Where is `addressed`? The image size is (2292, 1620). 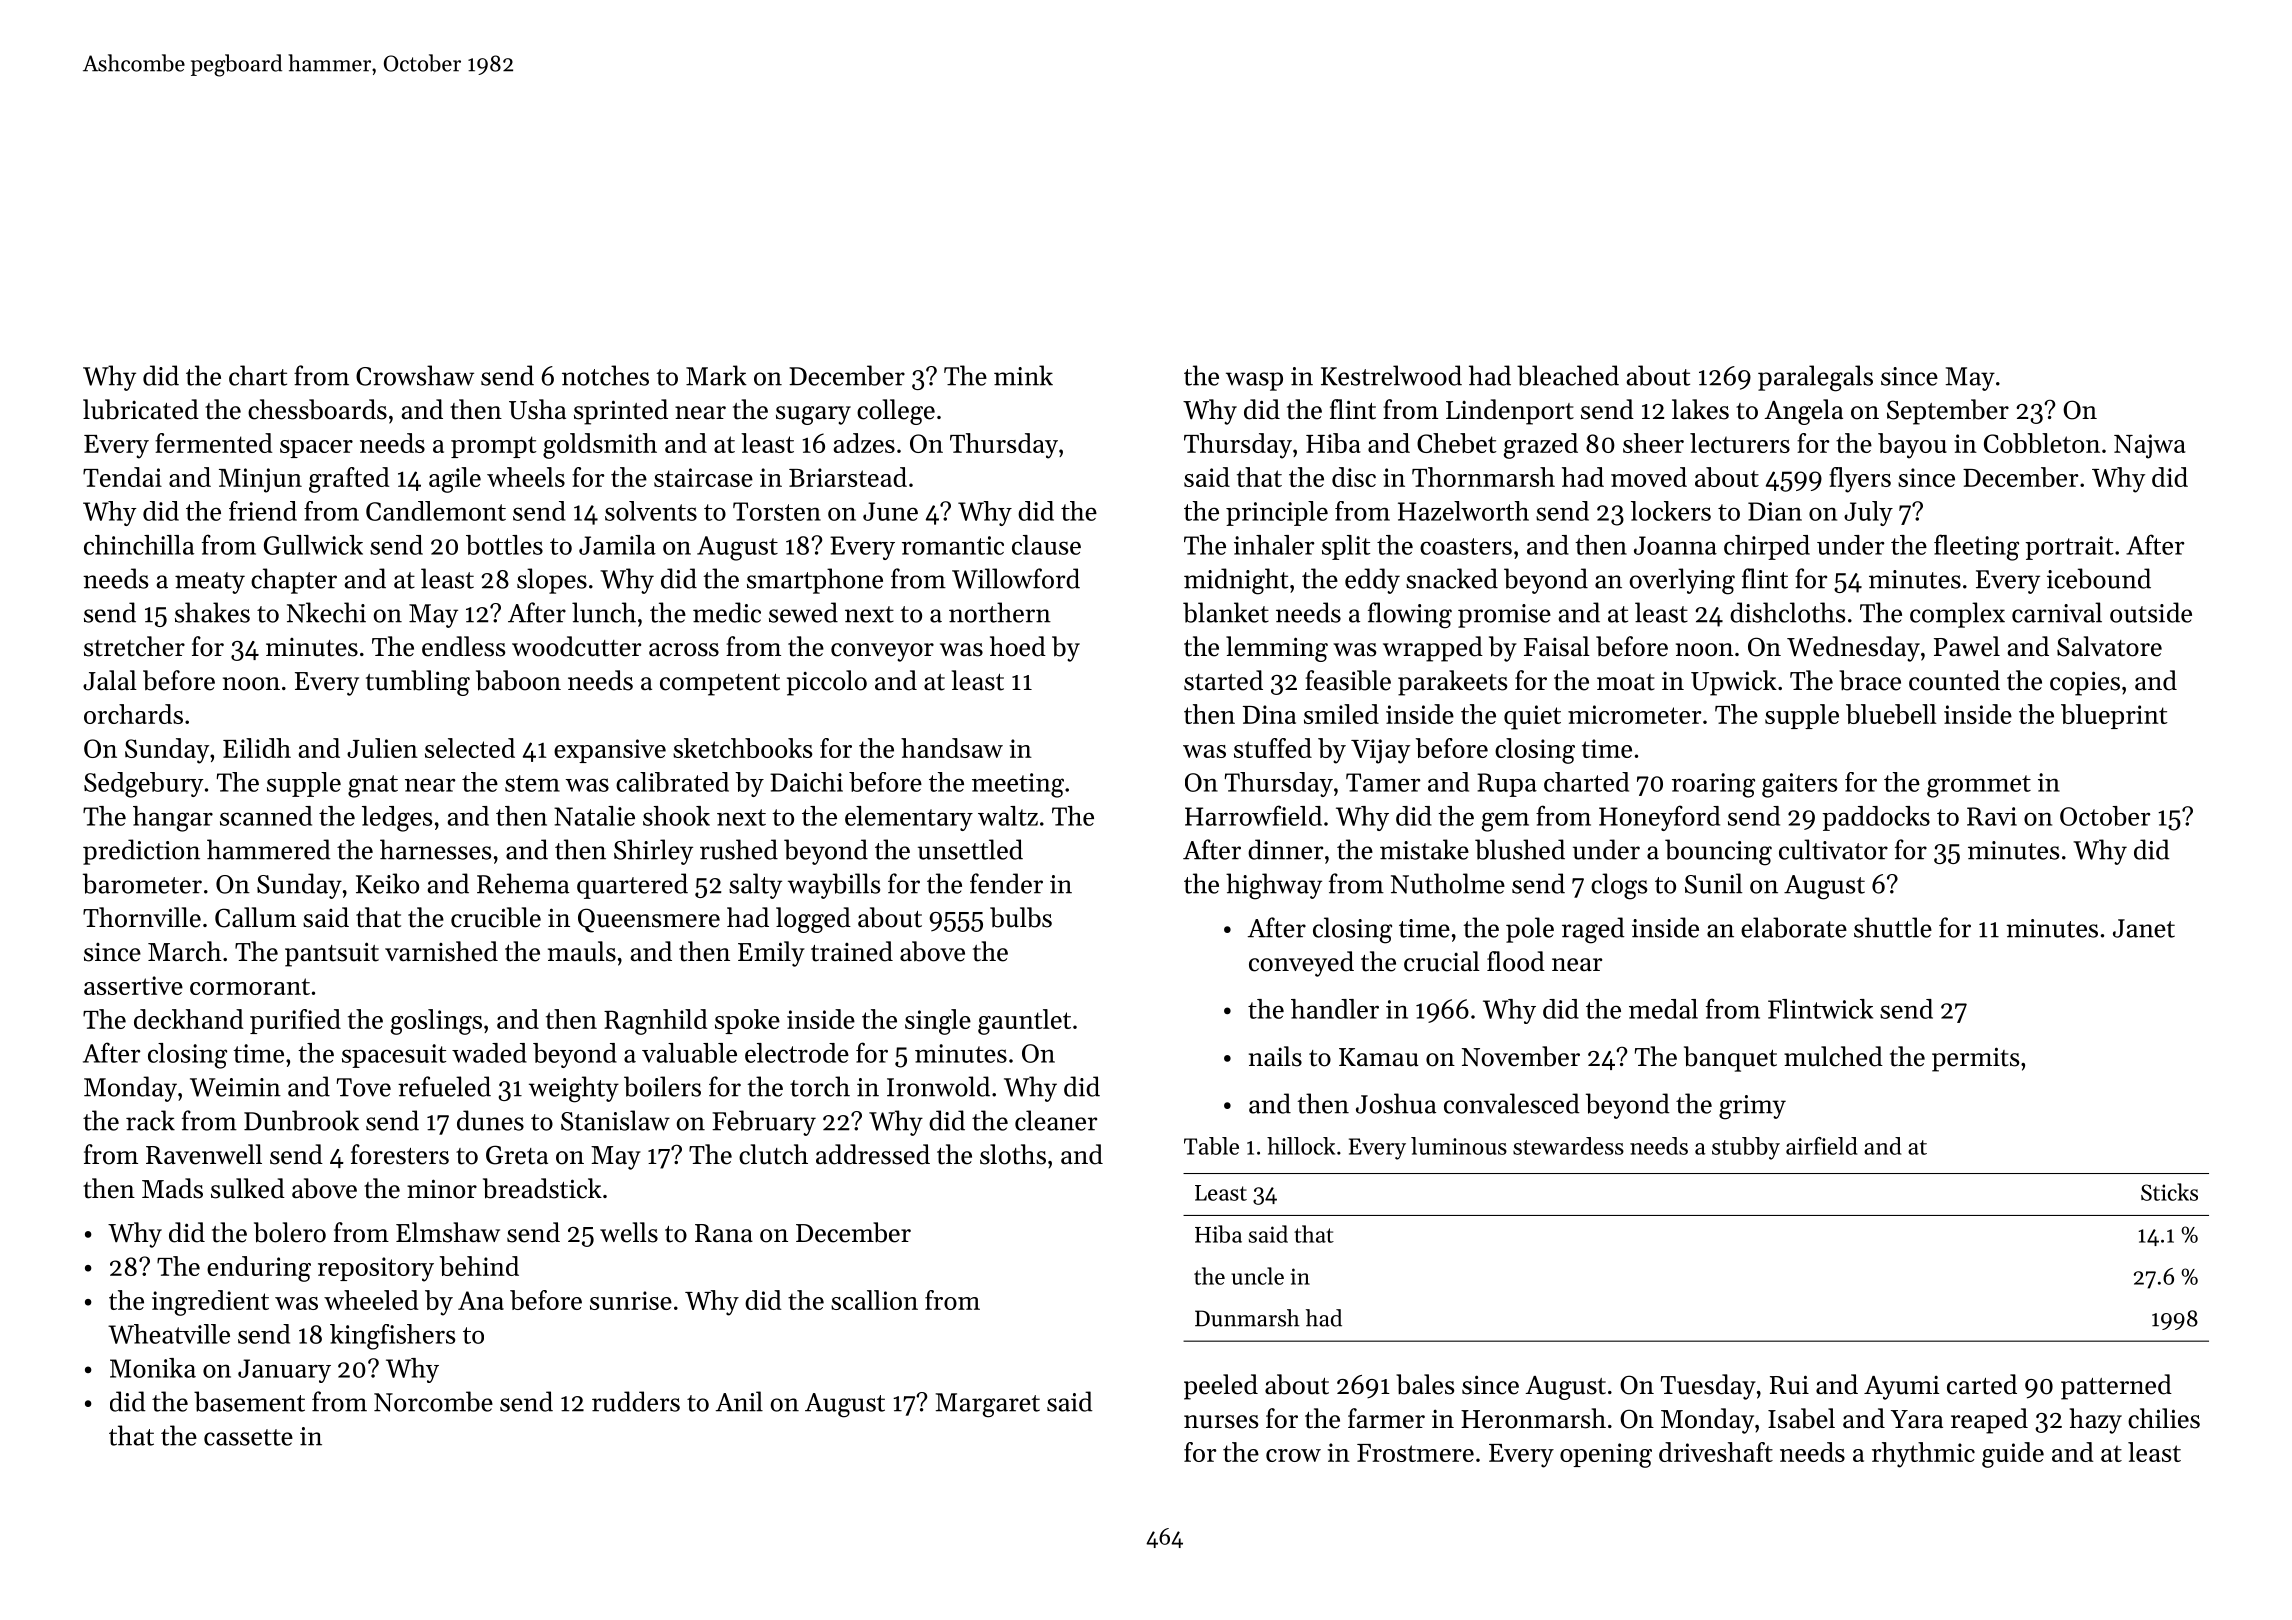
addressed is located at coordinates (873, 1154).
